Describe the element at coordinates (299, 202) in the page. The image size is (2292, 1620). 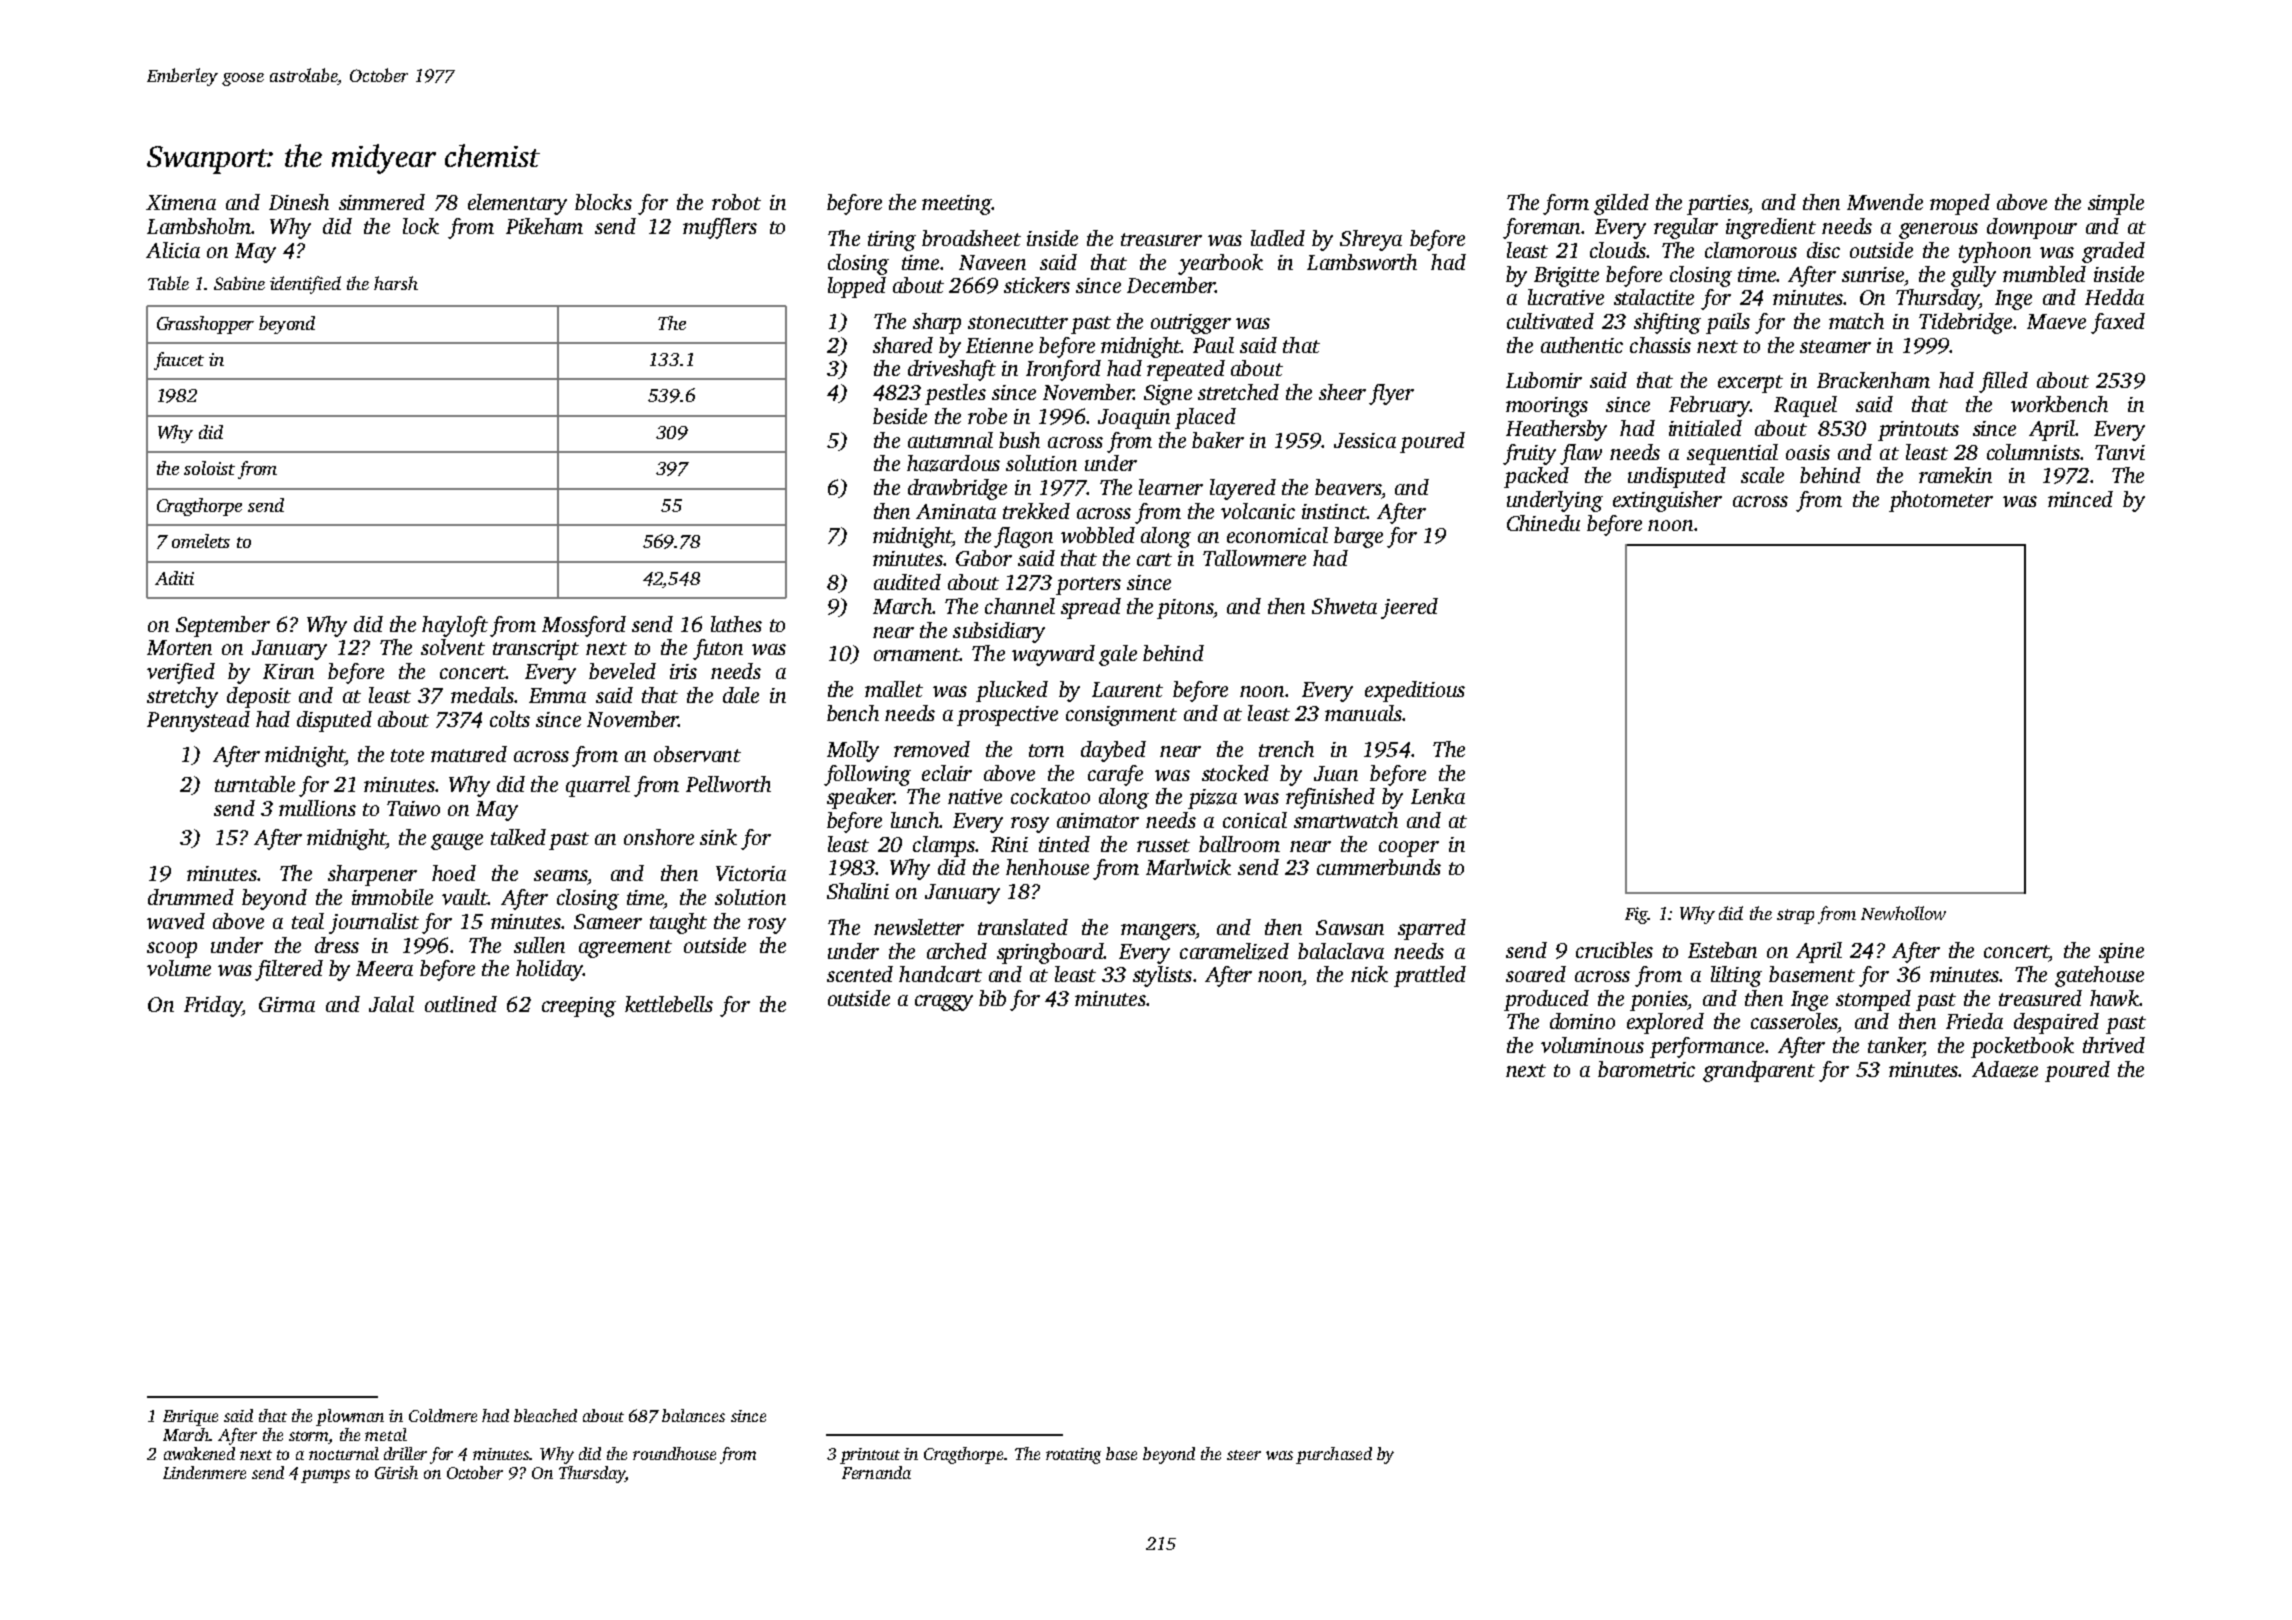
I see `Dinesh` at that location.
